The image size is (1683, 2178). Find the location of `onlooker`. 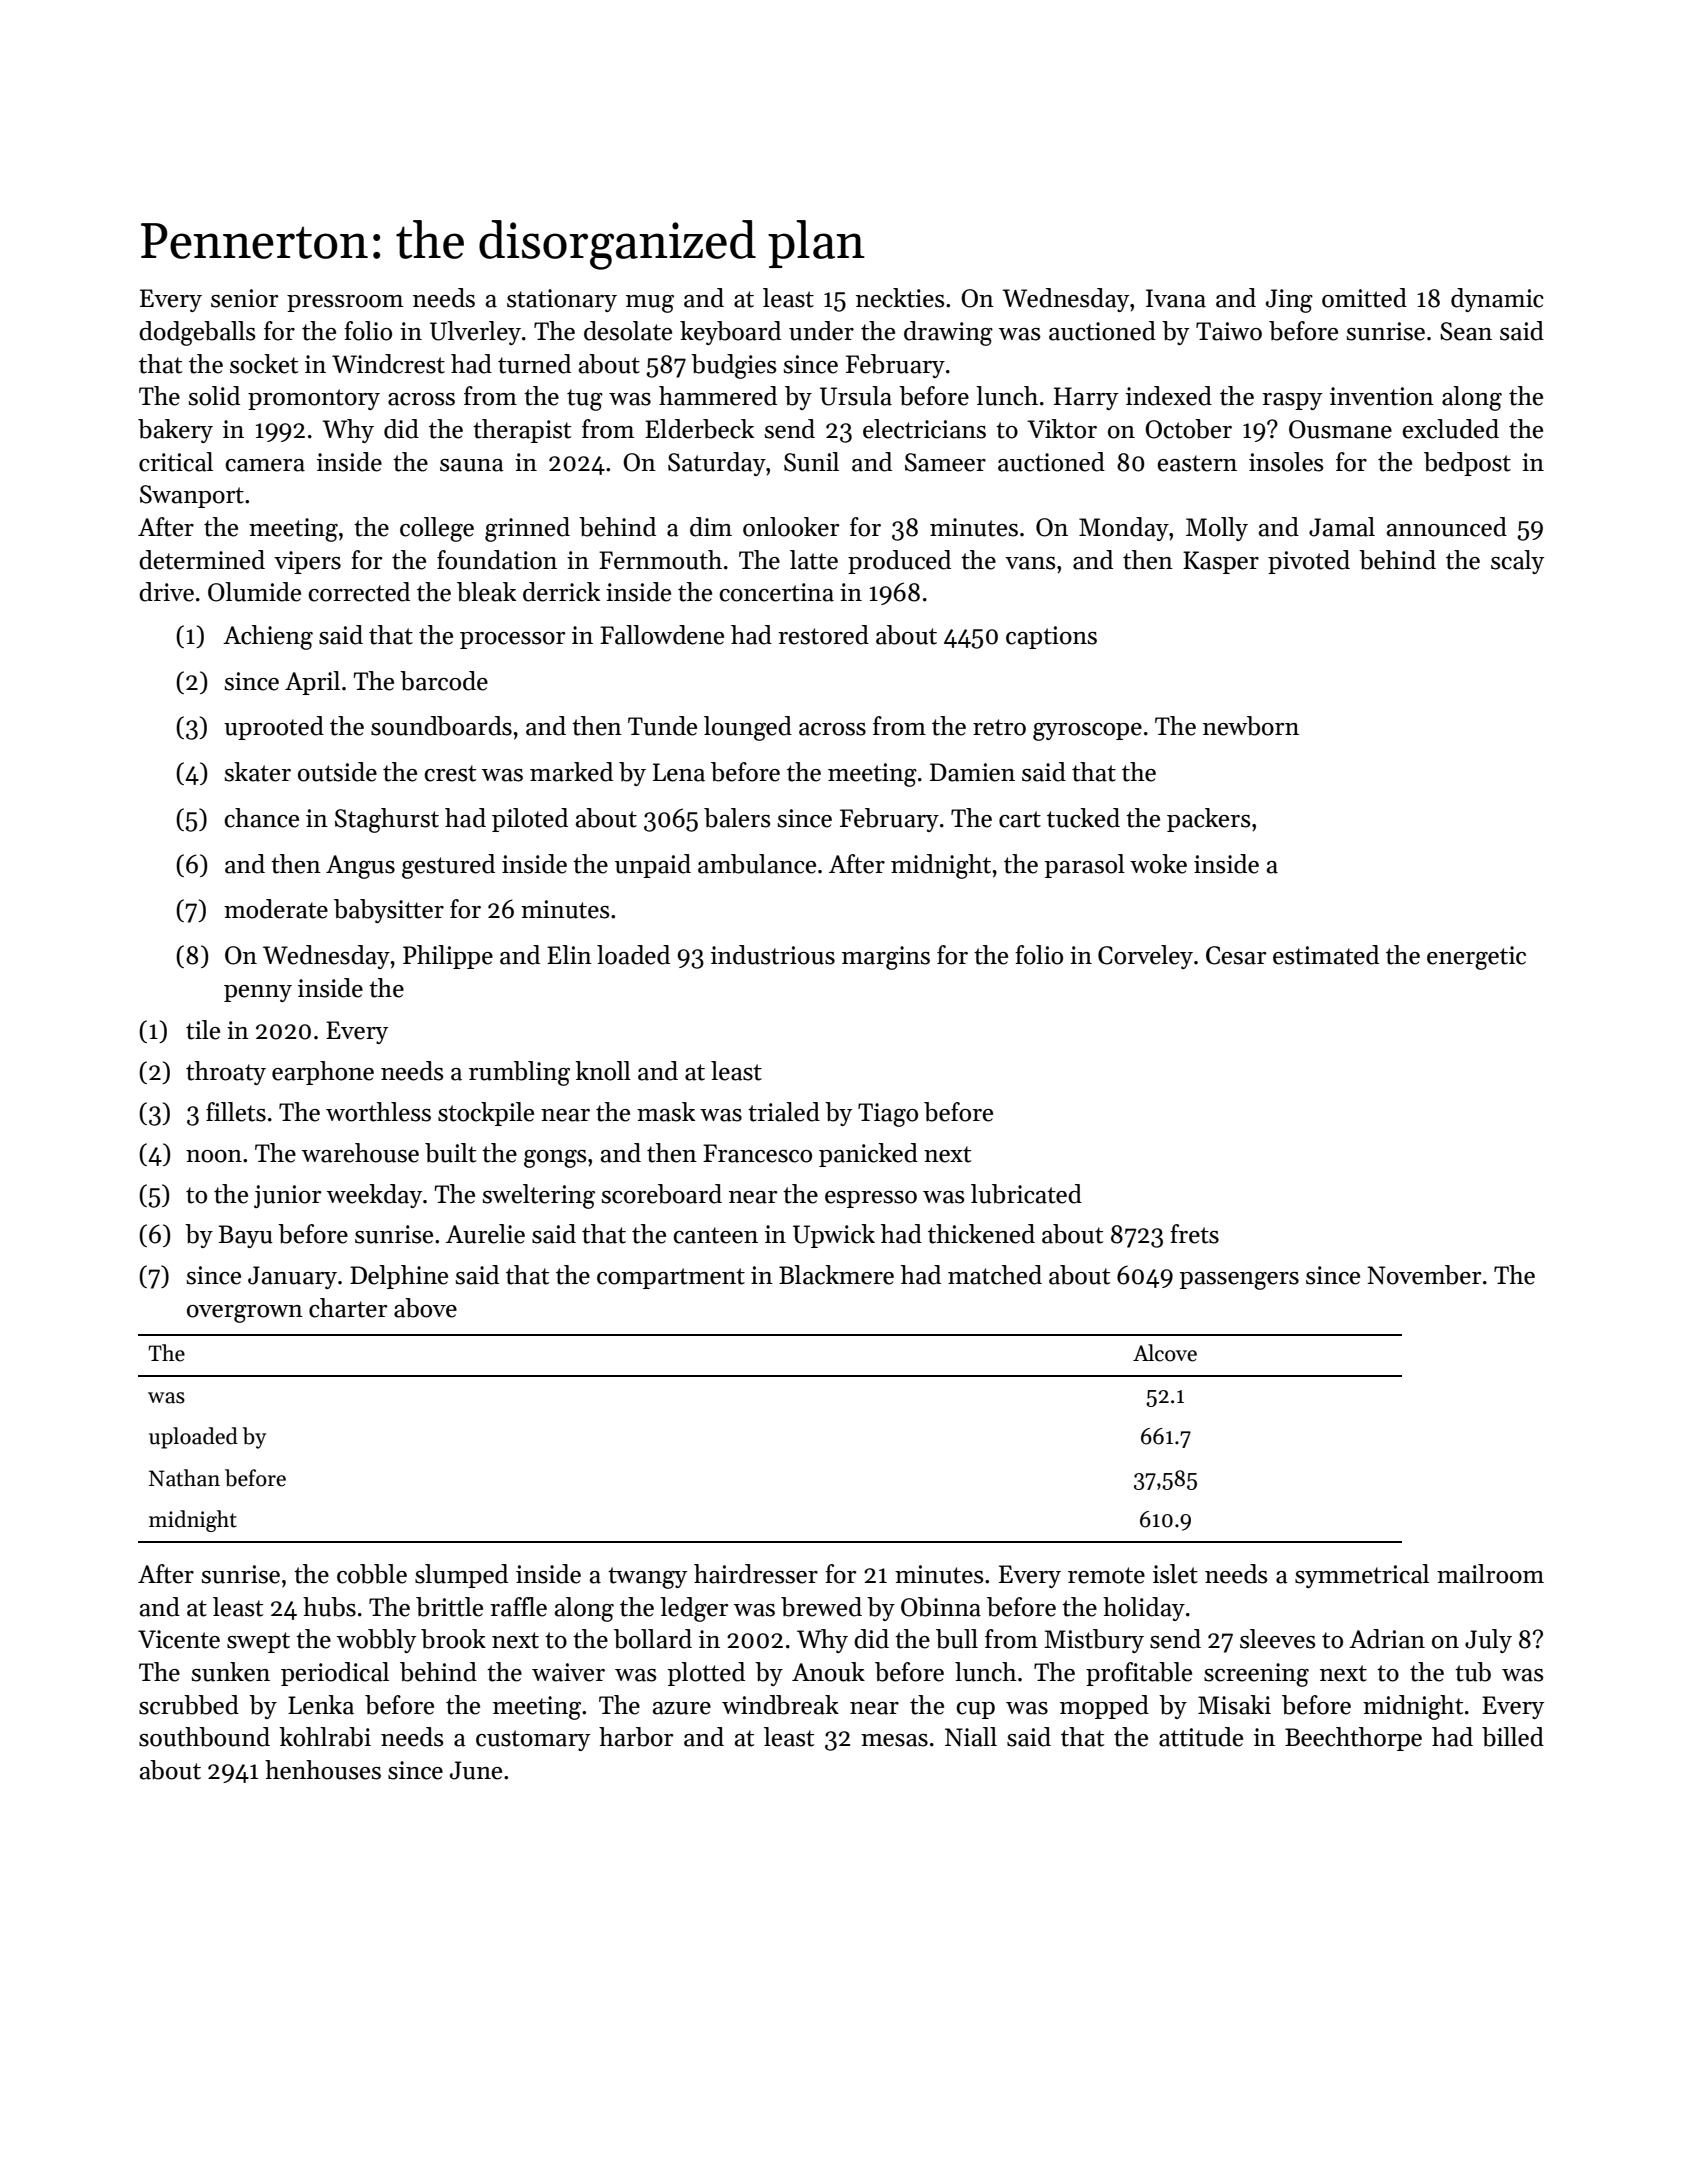

onlooker is located at coordinates (791, 527).
